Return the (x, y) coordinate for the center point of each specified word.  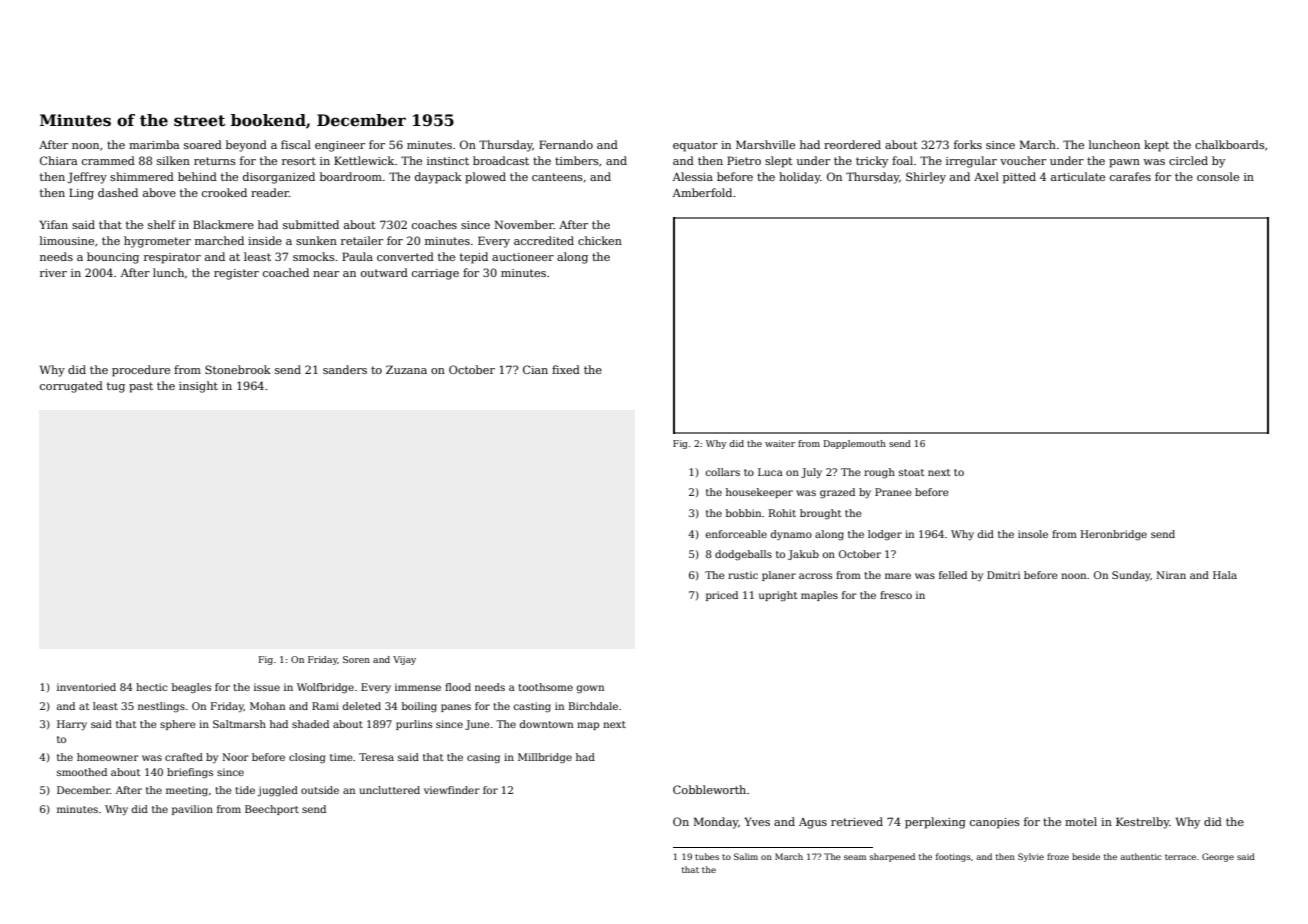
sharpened (892, 857)
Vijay (404, 660)
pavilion (192, 810)
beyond (246, 146)
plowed (485, 178)
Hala (1225, 575)
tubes (707, 856)
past (141, 387)
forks (968, 144)
